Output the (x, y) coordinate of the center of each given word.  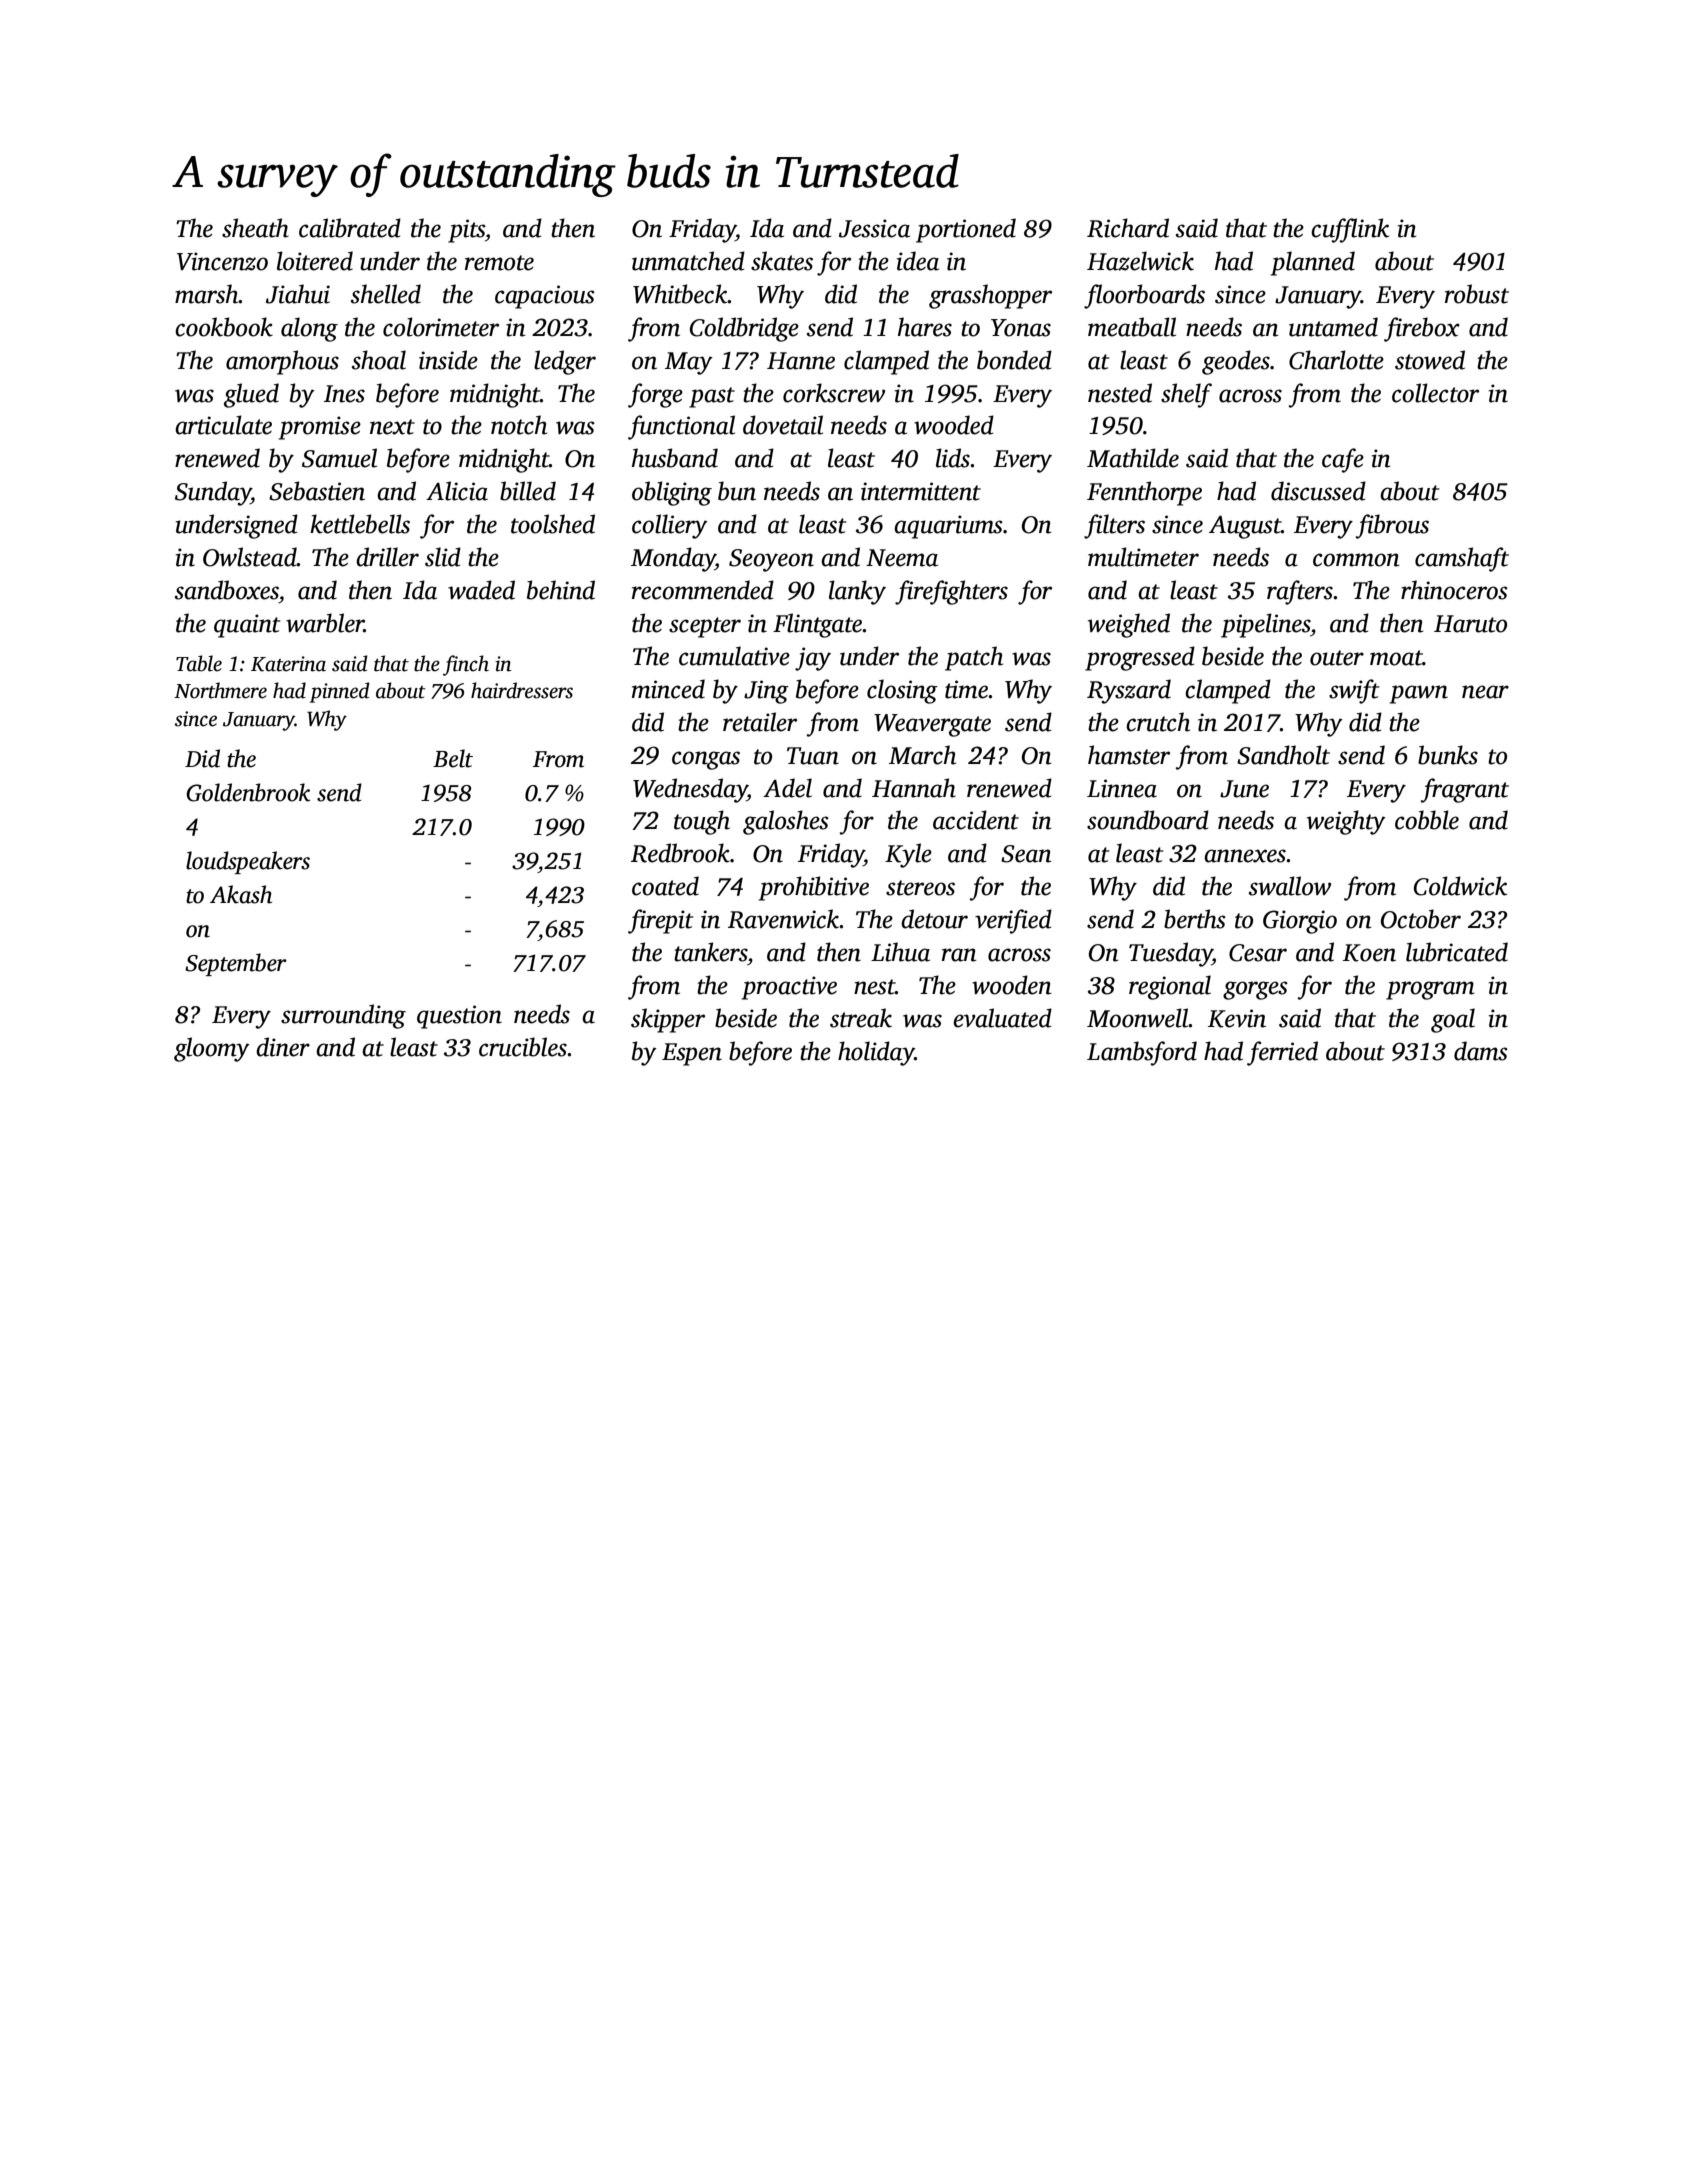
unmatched (688, 261)
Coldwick (1460, 886)
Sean (1026, 854)
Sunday (213, 493)
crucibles (523, 1047)
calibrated (350, 228)
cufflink (1350, 230)
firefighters (951, 592)
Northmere (220, 690)
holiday (876, 1053)
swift (1354, 691)
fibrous (1392, 526)
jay (813, 659)
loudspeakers (248, 862)
